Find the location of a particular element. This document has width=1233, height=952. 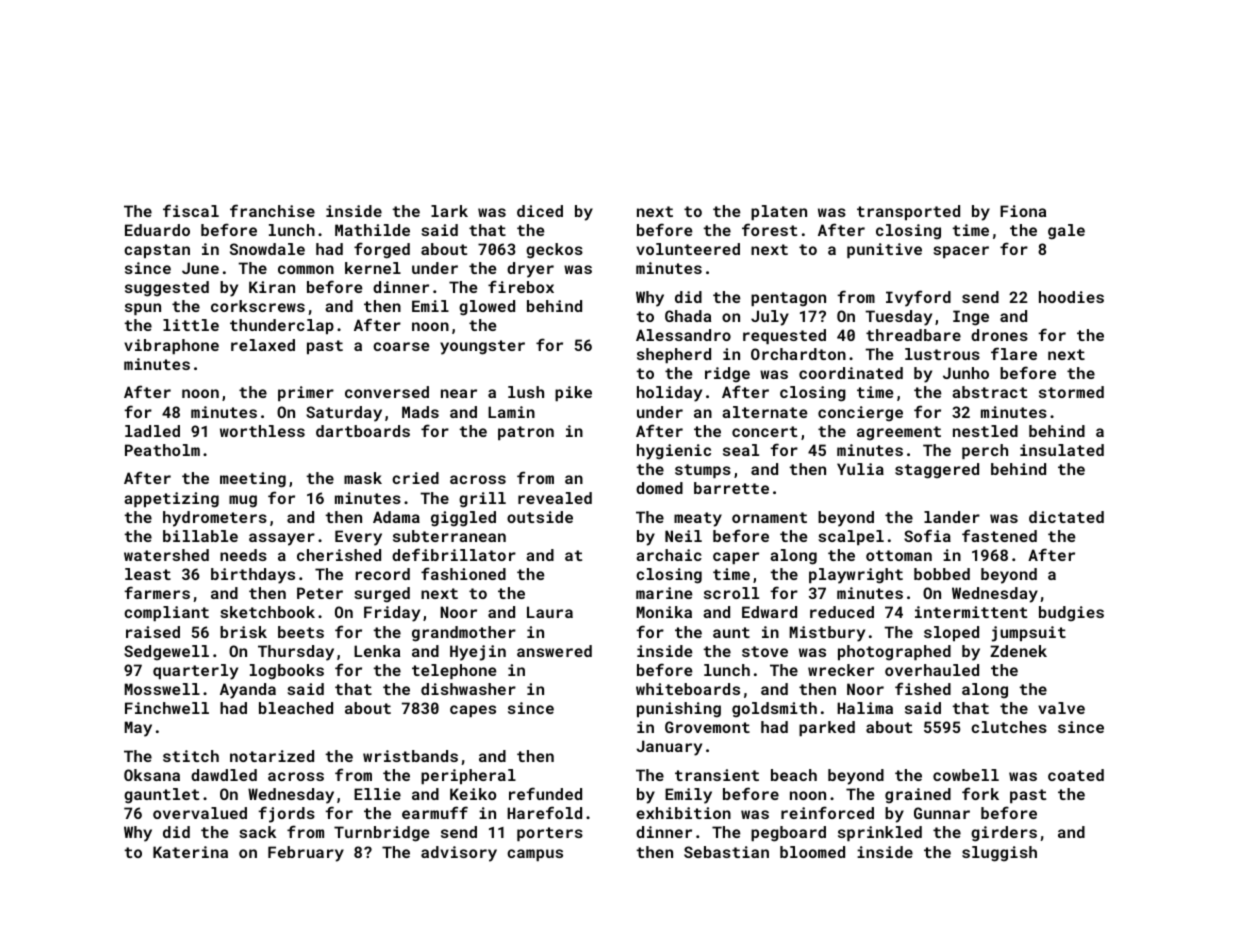

Katerina is located at coordinates (190, 852).
